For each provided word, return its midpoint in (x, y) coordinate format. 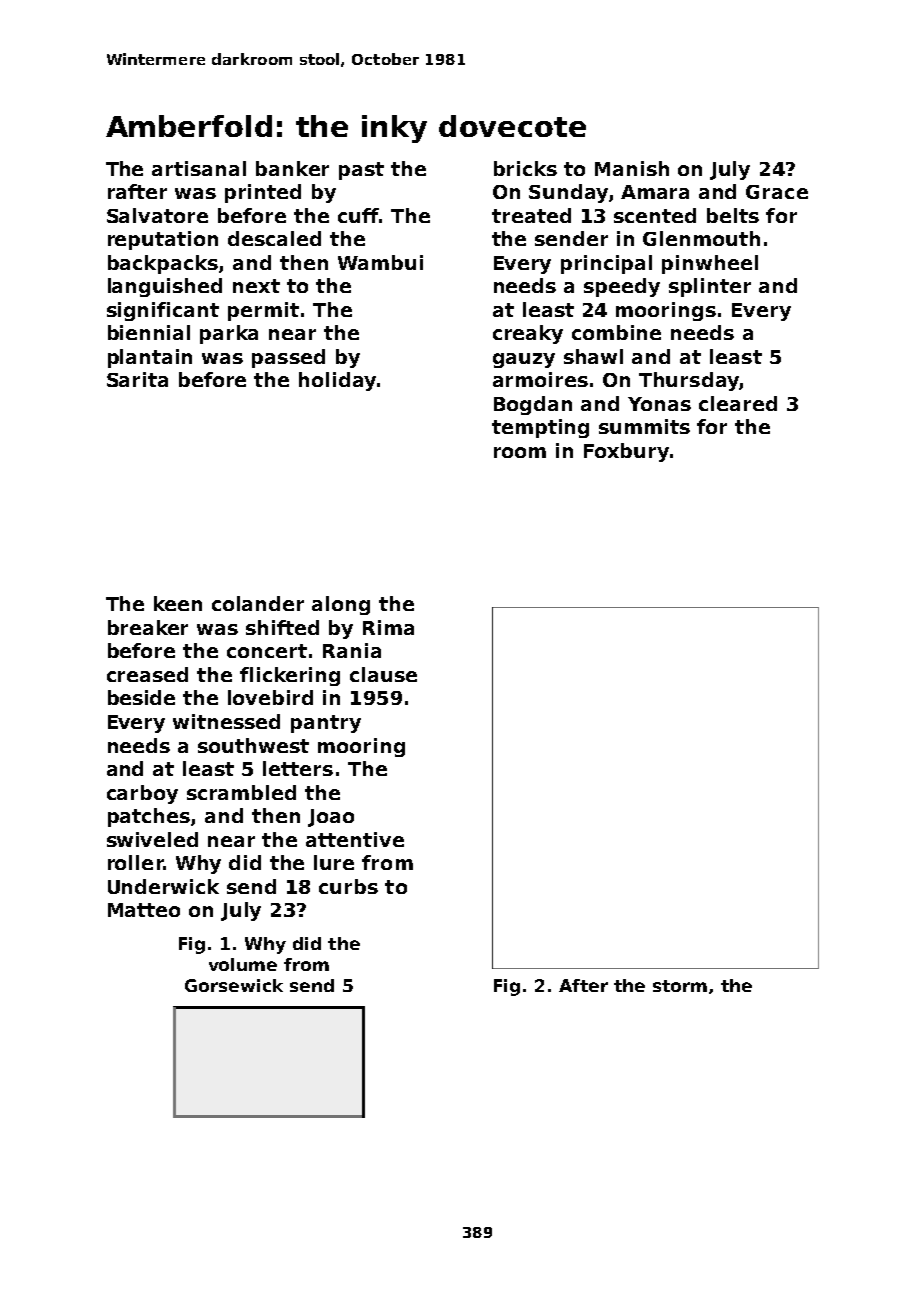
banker (292, 168)
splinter (710, 287)
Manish (632, 168)
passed (288, 358)
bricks (525, 168)
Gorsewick (234, 985)
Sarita (137, 379)
